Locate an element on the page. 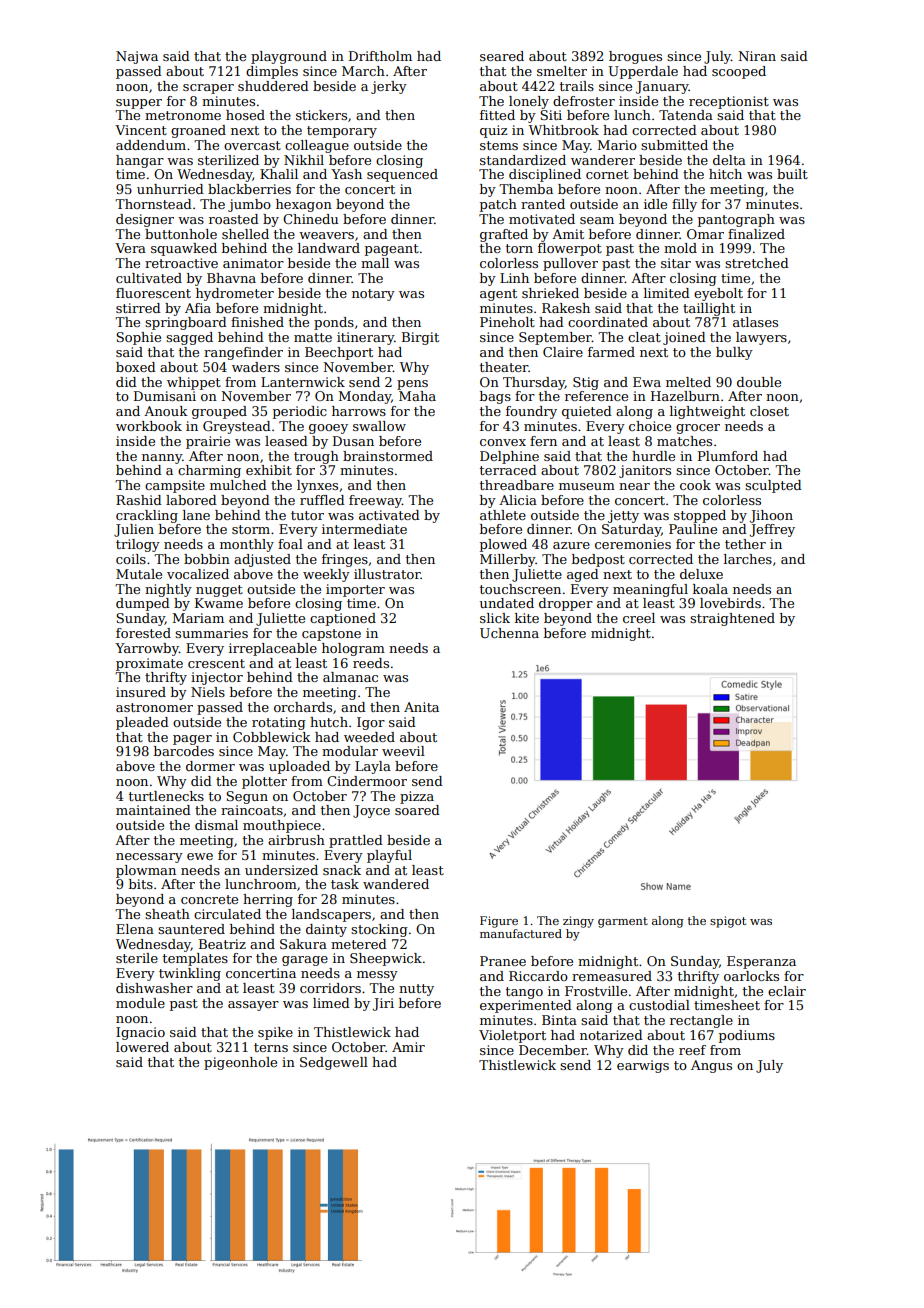 Image resolution: width=924 pixels, height=1308 pixels. brogues is located at coordinates (635, 57).
